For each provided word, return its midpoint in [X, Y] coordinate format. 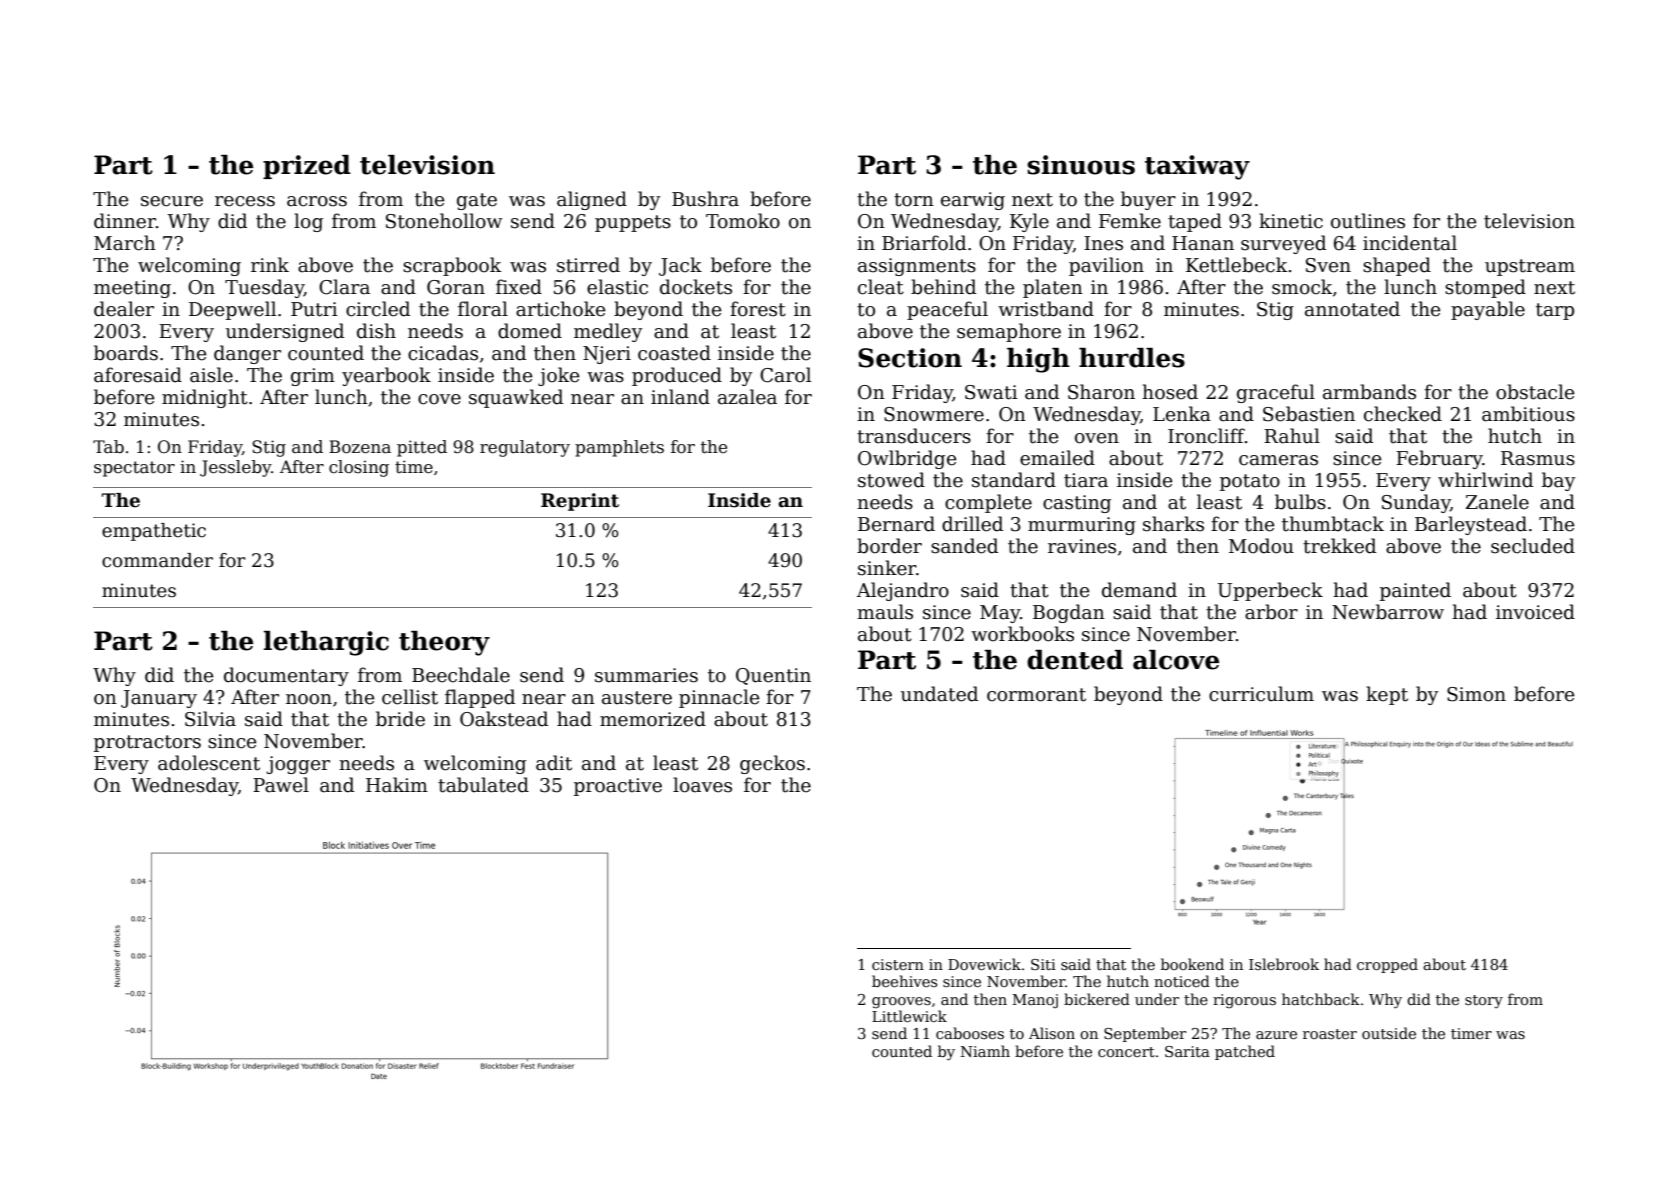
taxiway [1197, 167]
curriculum [1261, 694]
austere [637, 698]
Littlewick [909, 1016]
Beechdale [461, 675]
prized [307, 167]
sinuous [1081, 165]
